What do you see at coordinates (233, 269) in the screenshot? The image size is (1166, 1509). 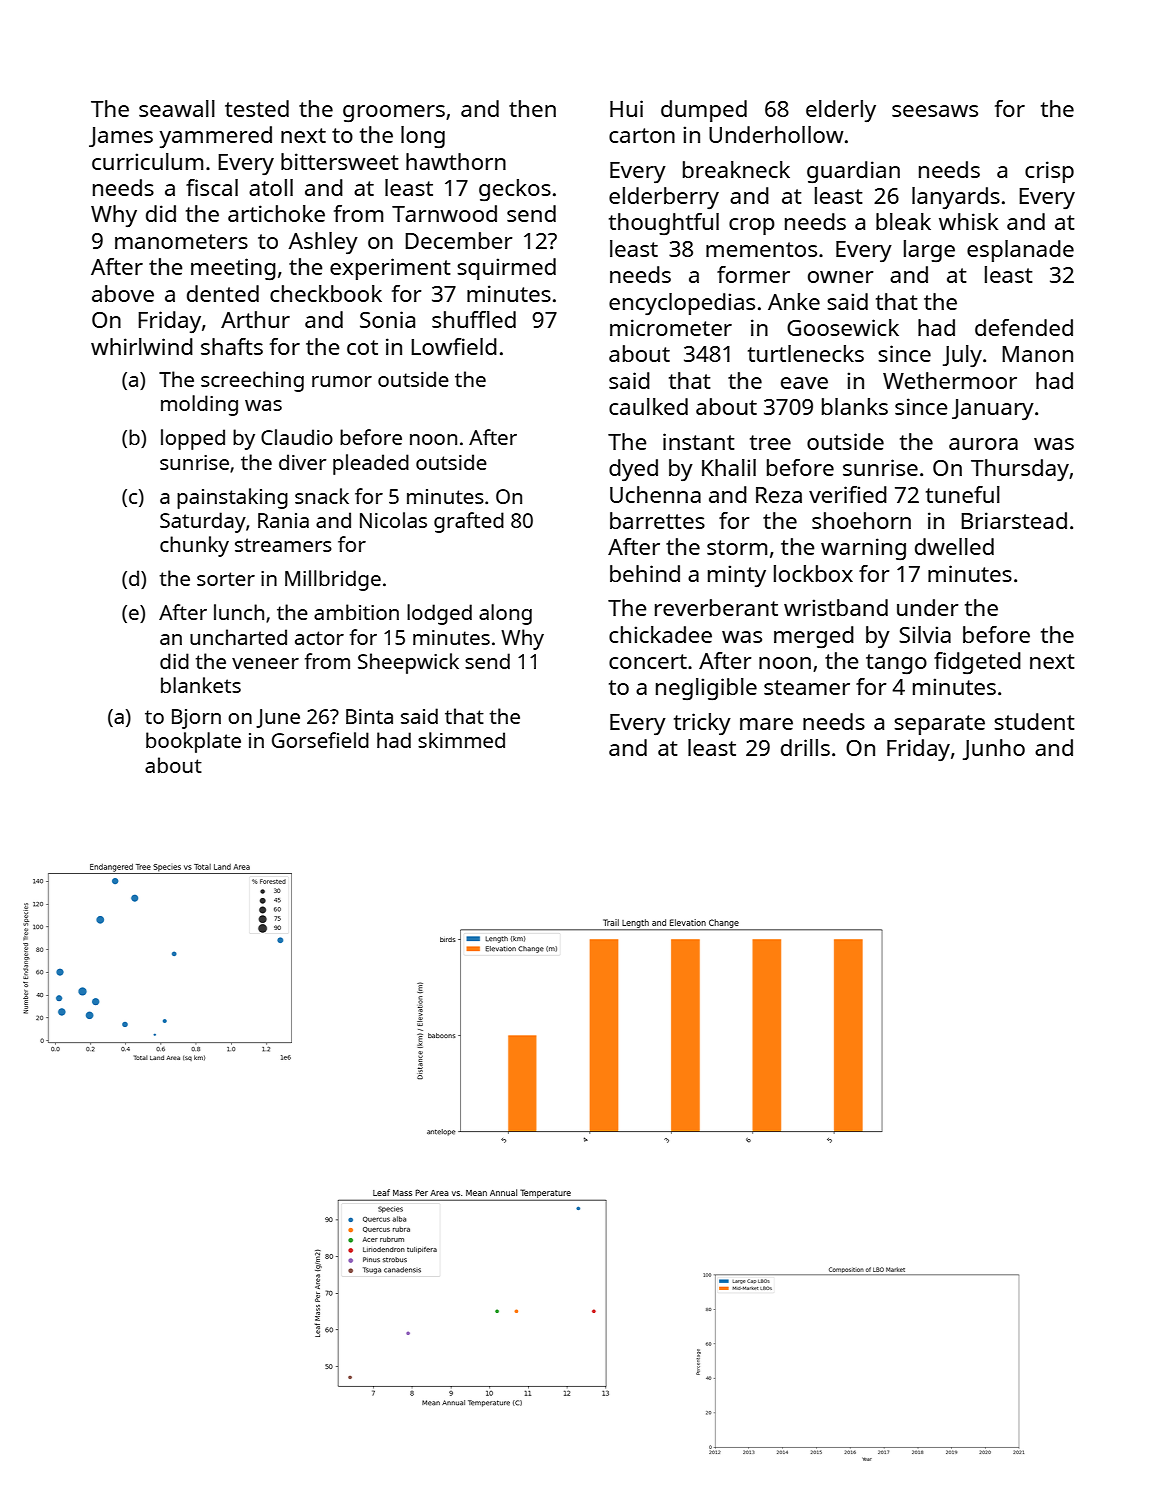 I see `meeting` at bounding box center [233, 269].
